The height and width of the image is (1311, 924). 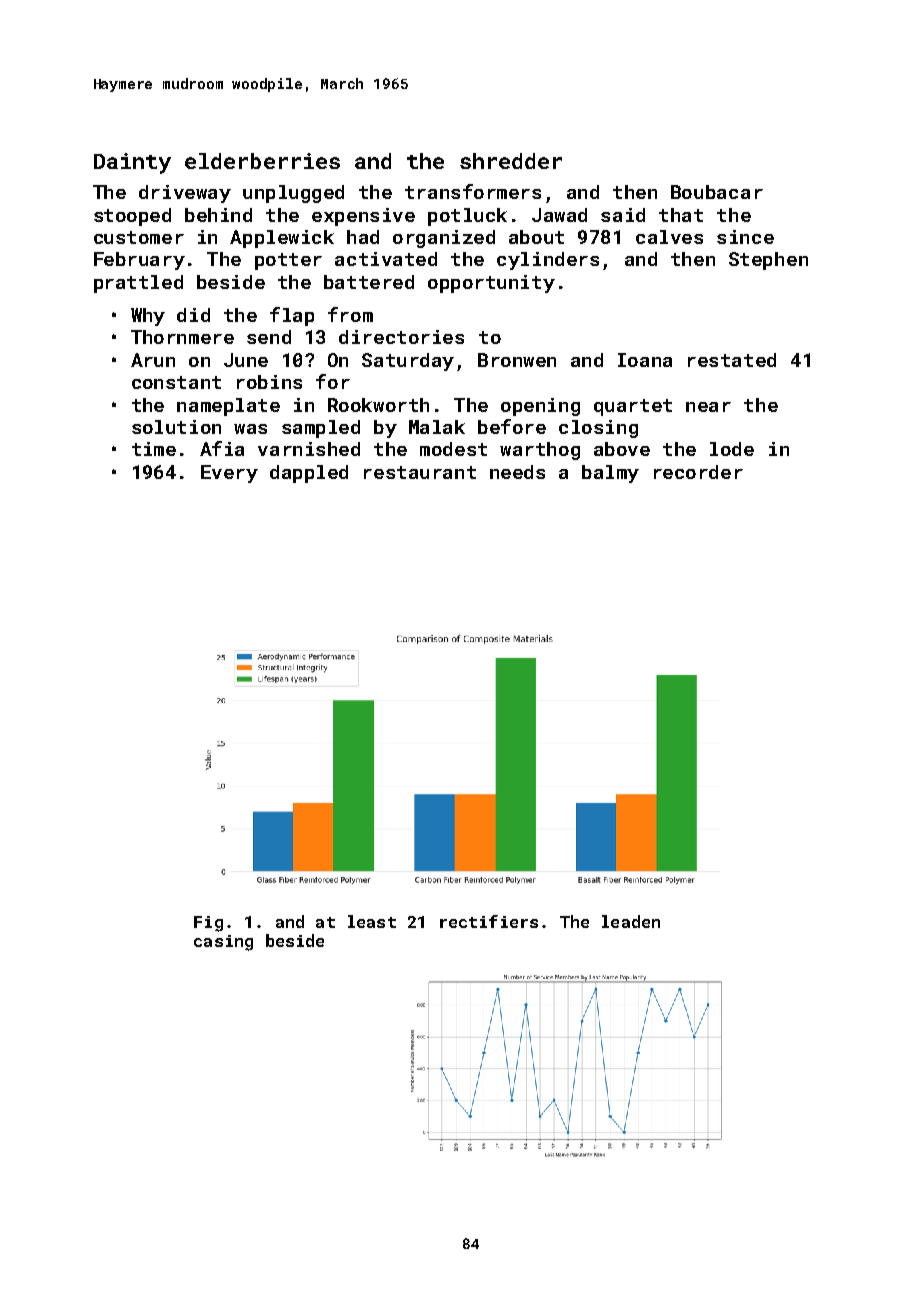 What do you see at coordinates (489, 921) in the image?
I see `rectifiers` at bounding box center [489, 921].
